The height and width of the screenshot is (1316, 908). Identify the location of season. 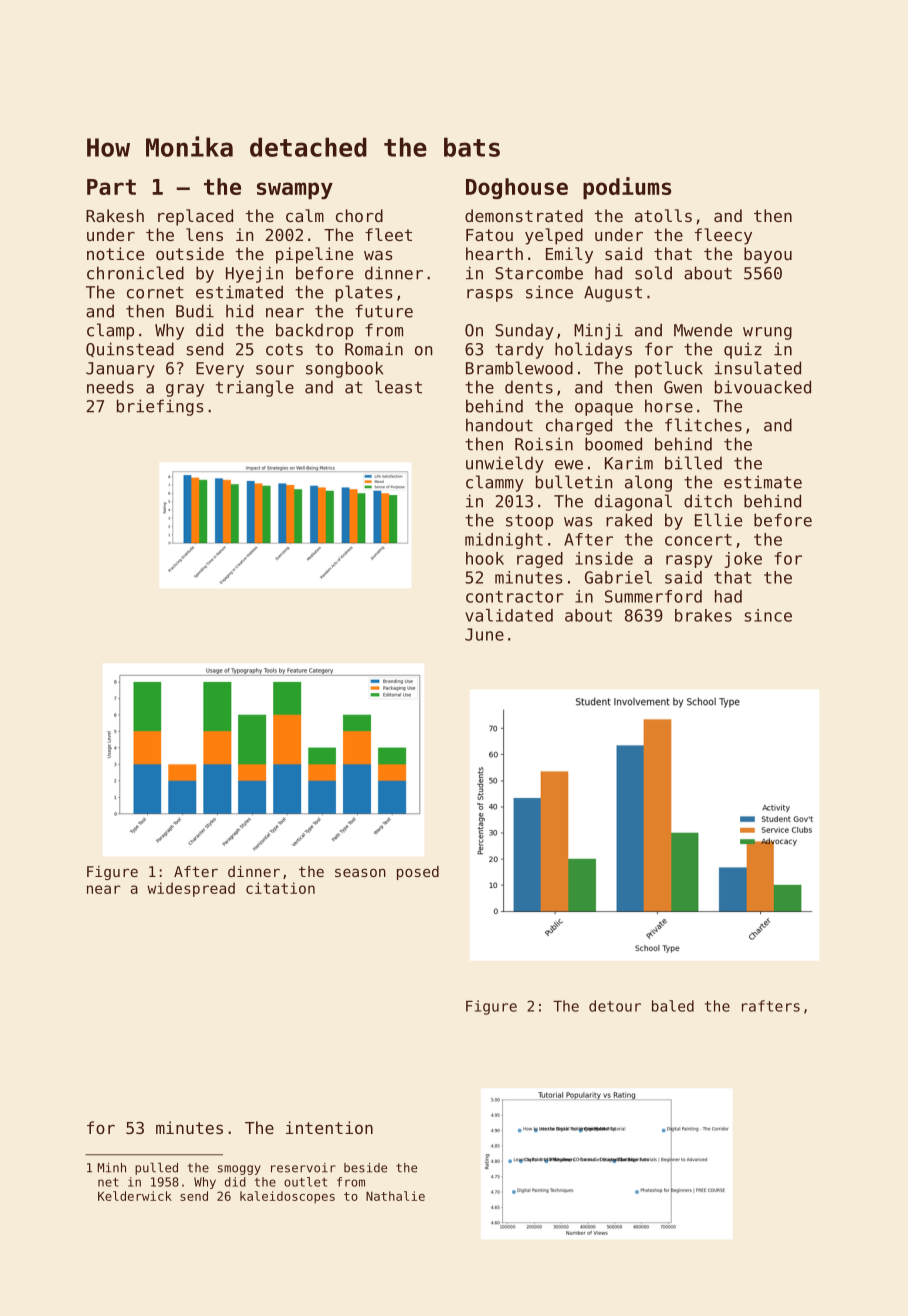
(360, 873).
